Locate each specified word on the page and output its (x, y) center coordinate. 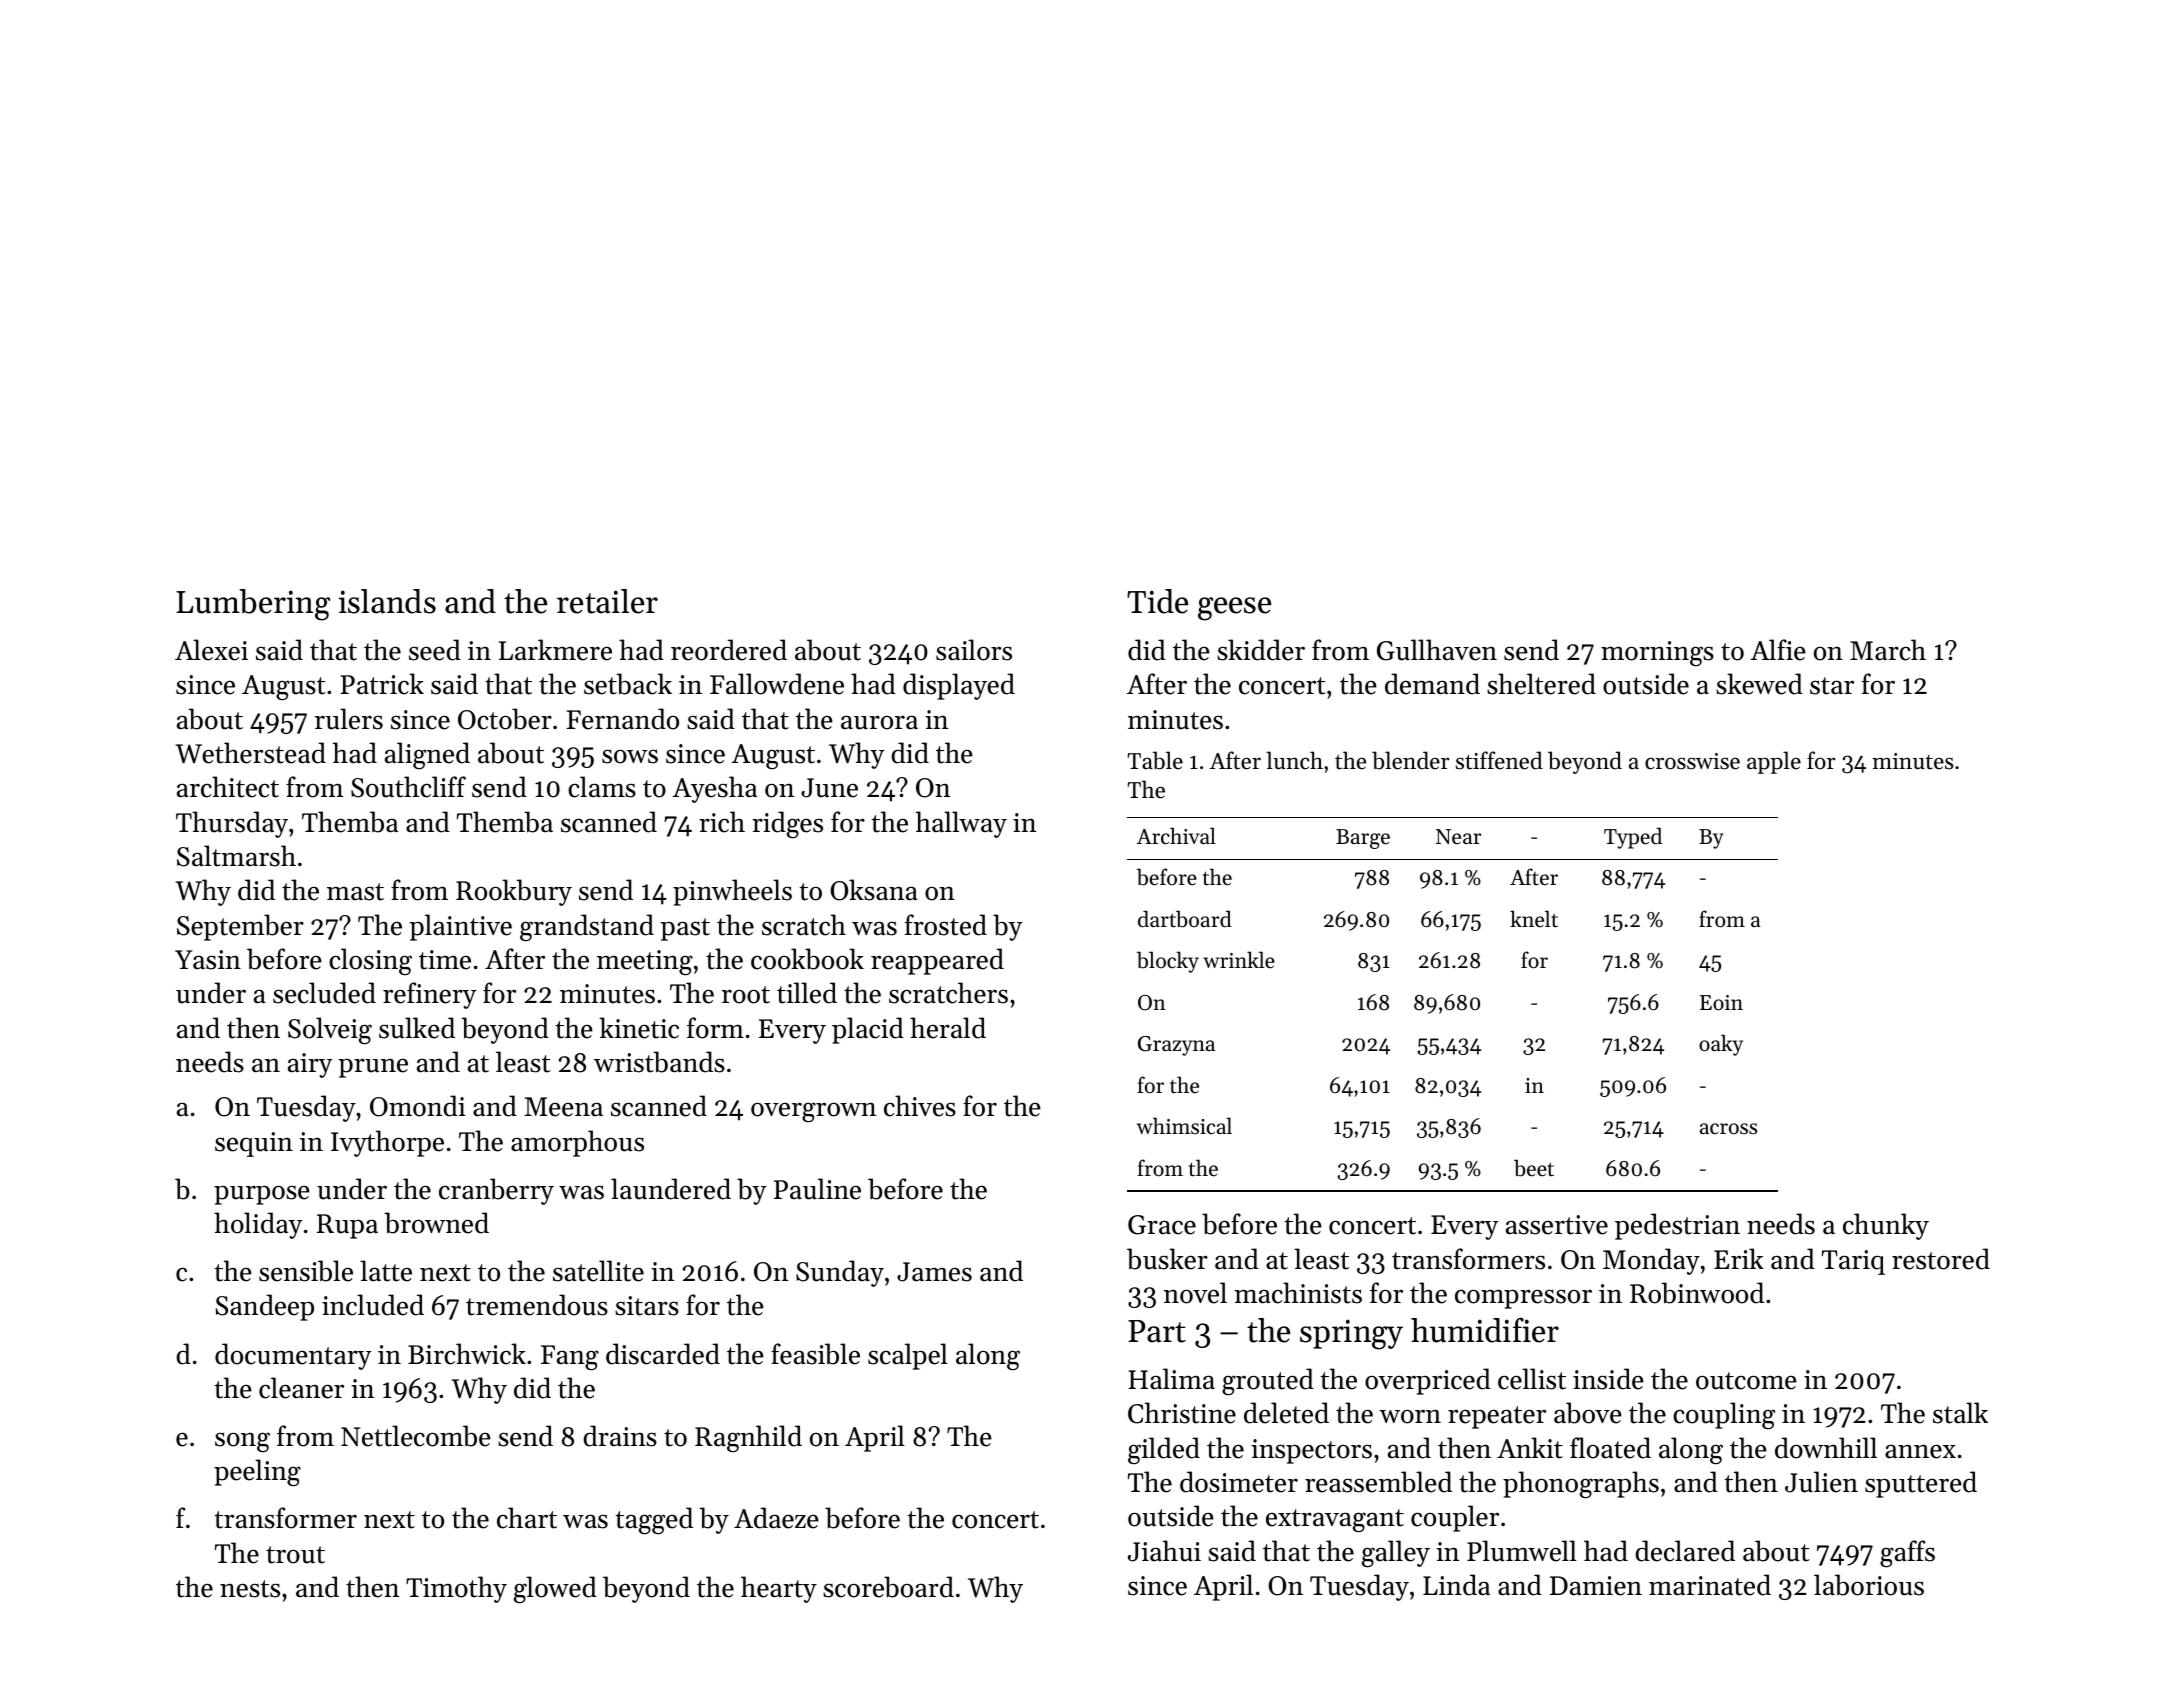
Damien (1596, 1586)
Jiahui (1164, 1551)
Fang (570, 1358)
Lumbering (253, 605)
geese (1234, 609)
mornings (1657, 654)
